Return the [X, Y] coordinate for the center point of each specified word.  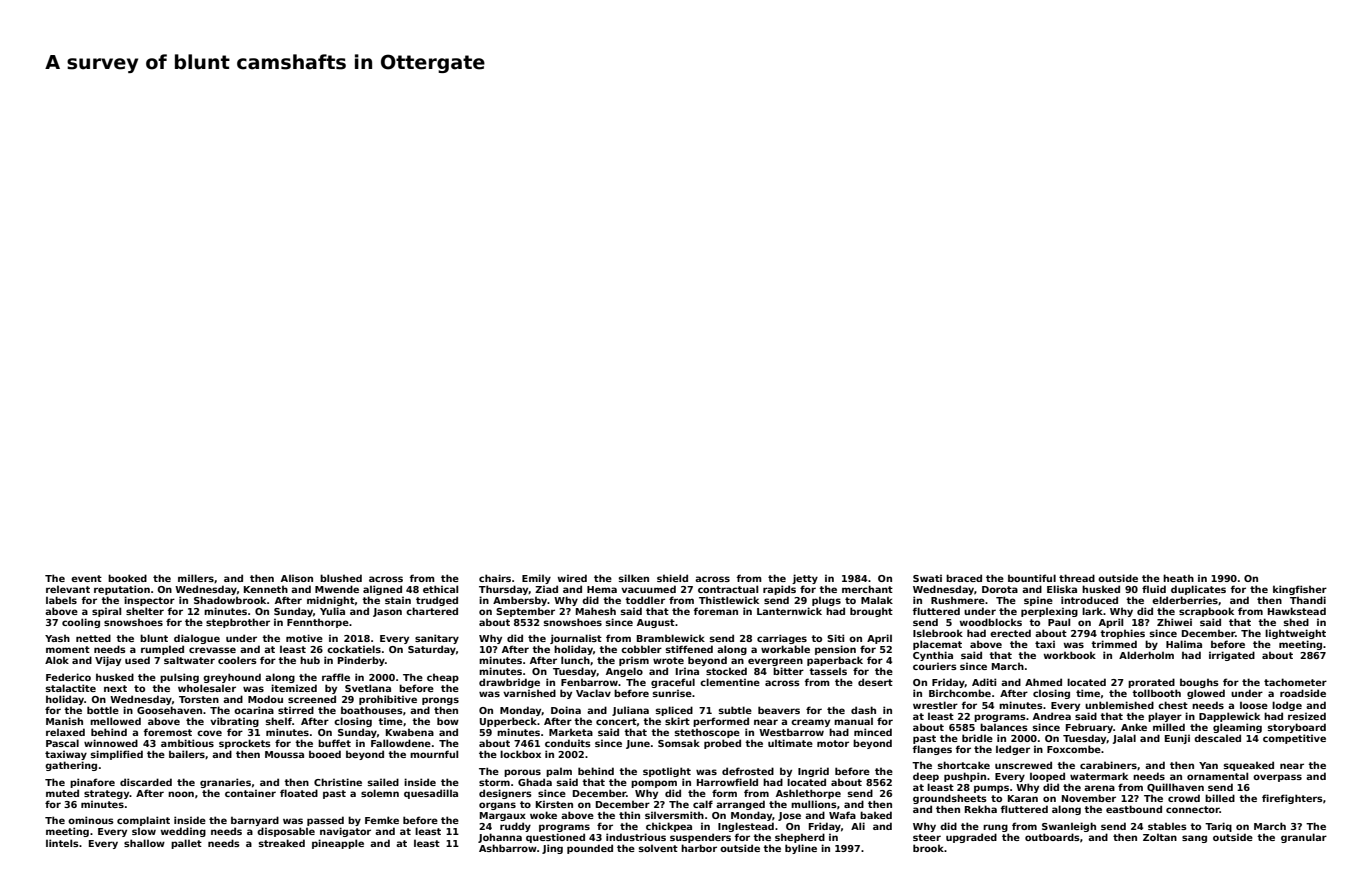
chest [1173, 705]
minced [873, 732]
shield [672, 578]
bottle [103, 710]
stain [398, 600]
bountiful [1032, 578]
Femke [382, 820]
